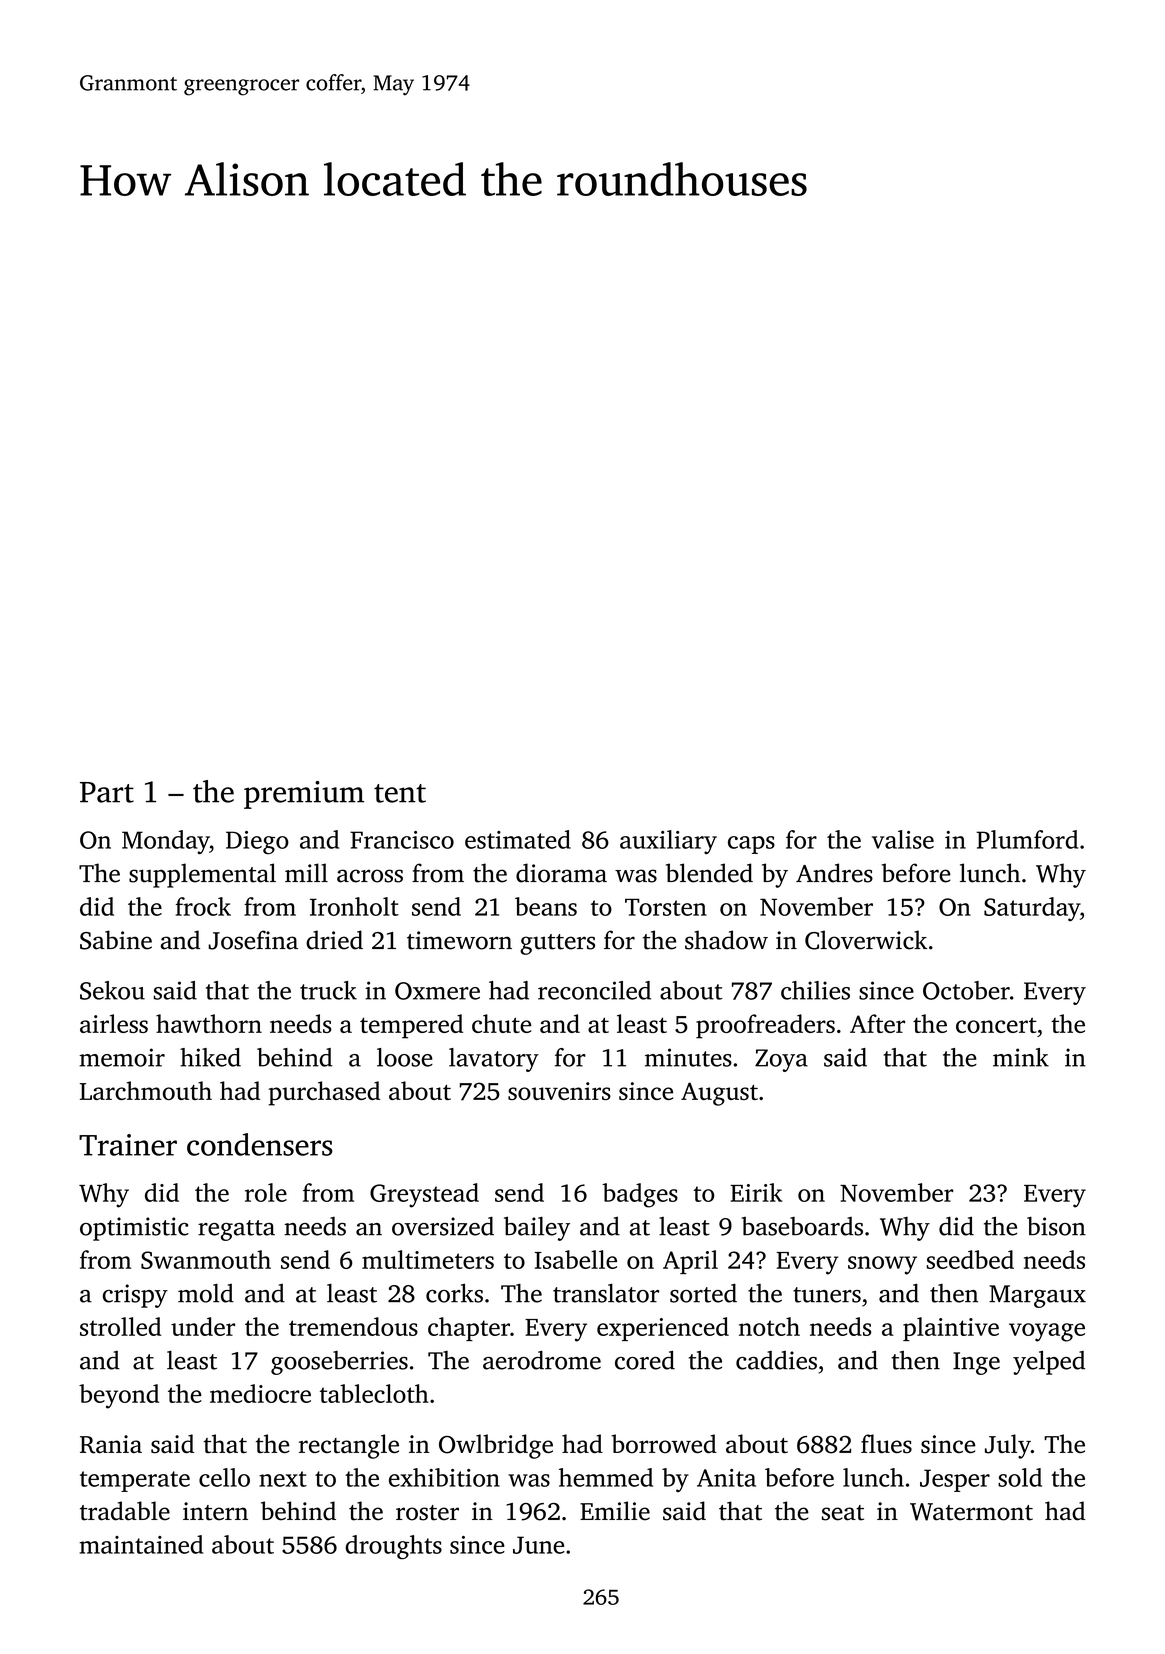 The width and height of the page is (1165, 1654). What do you see at coordinates (559, 1091) in the page?
I see `souvenirs` at bounding box center [559, 1091].
